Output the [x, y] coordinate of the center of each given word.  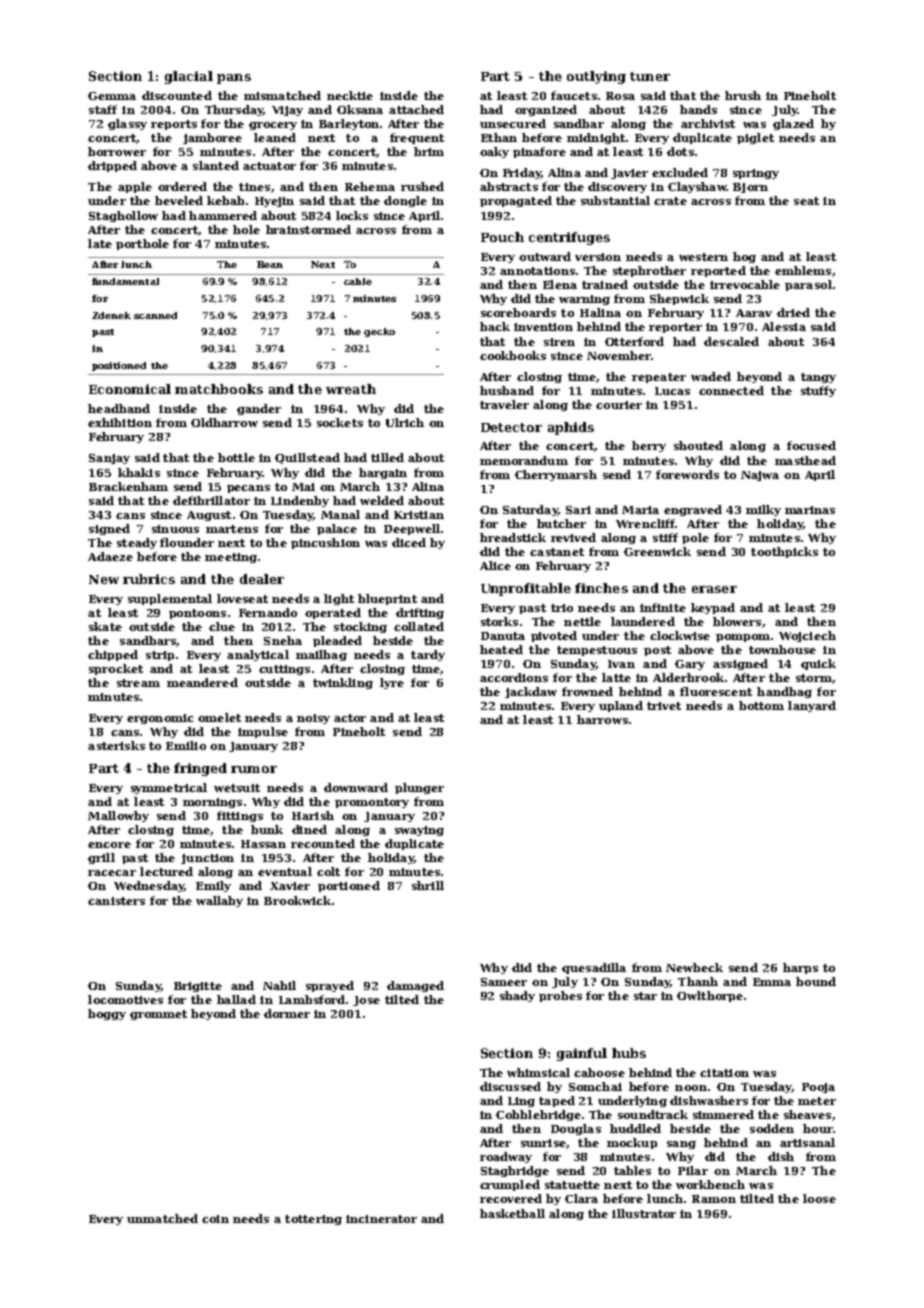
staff [103, 109]
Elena [560, 284]
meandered [202, 682]
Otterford [634, 341]
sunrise [543, 1143]
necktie [350, 95]
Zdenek [111, 315]
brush [743, 95]
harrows [602, 719]
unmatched [162, 1218]
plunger [419, 788]
